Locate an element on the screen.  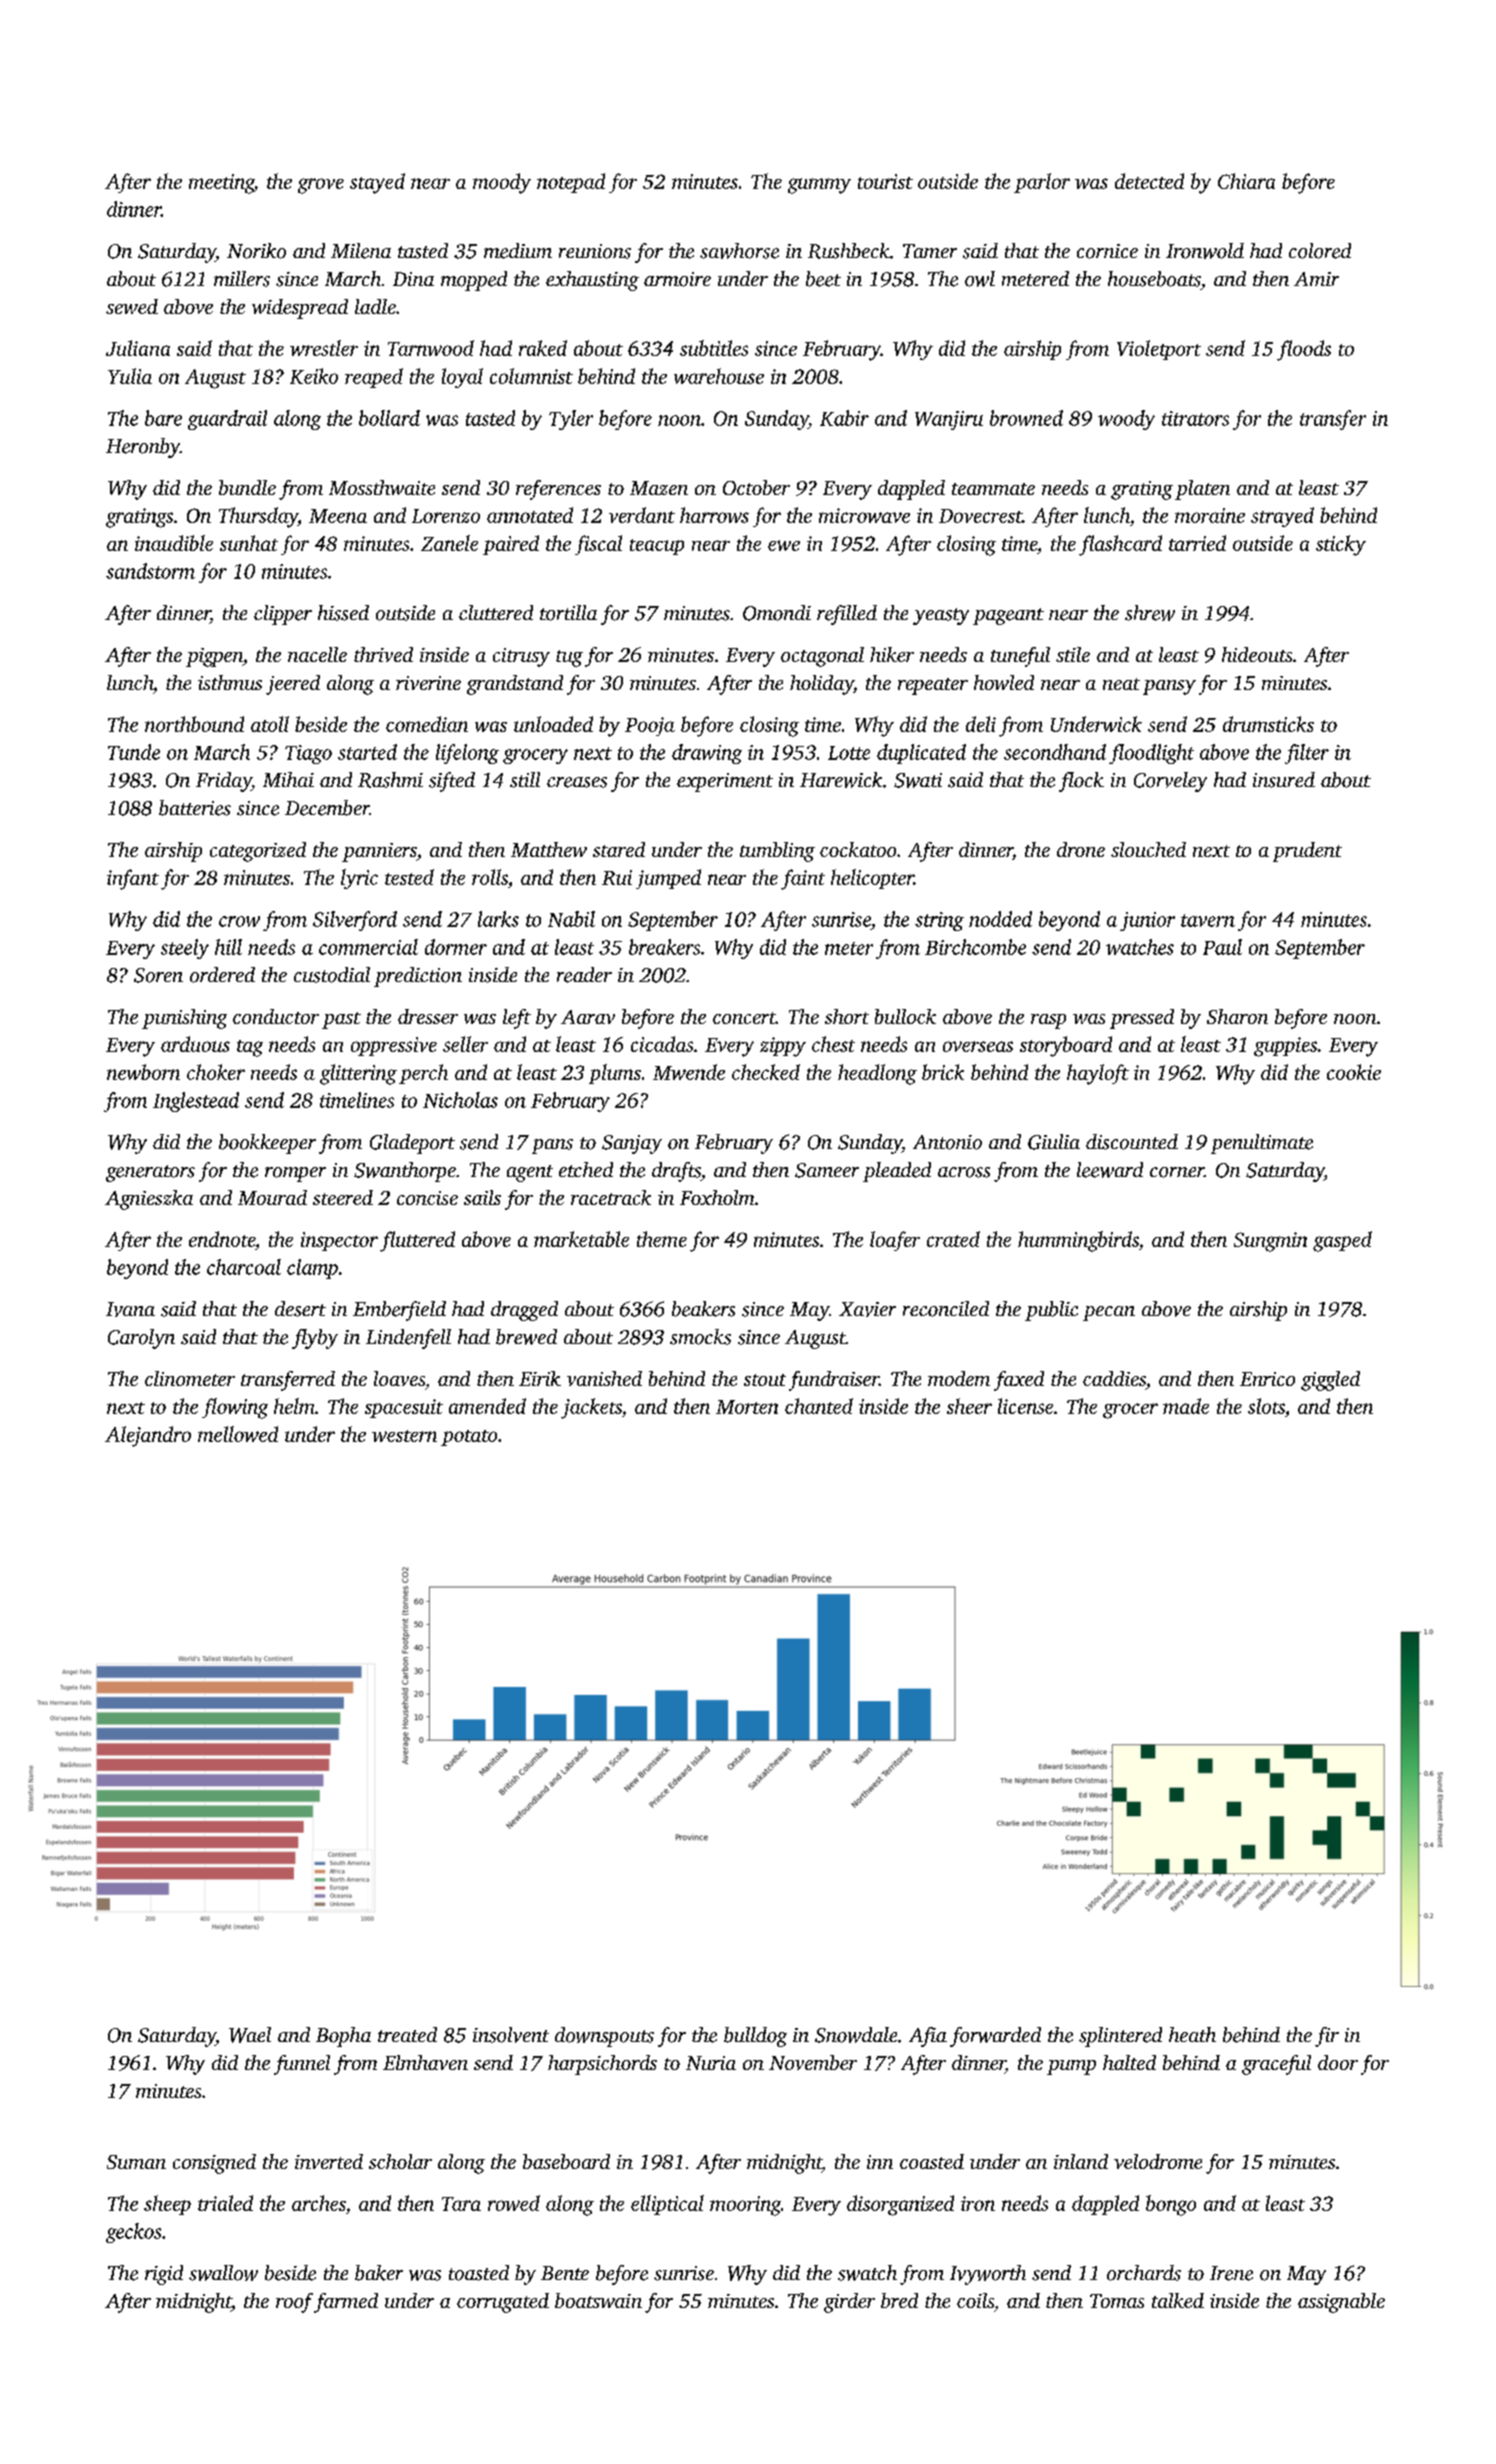
Snowdale is located at coordinates (856, 2035).
